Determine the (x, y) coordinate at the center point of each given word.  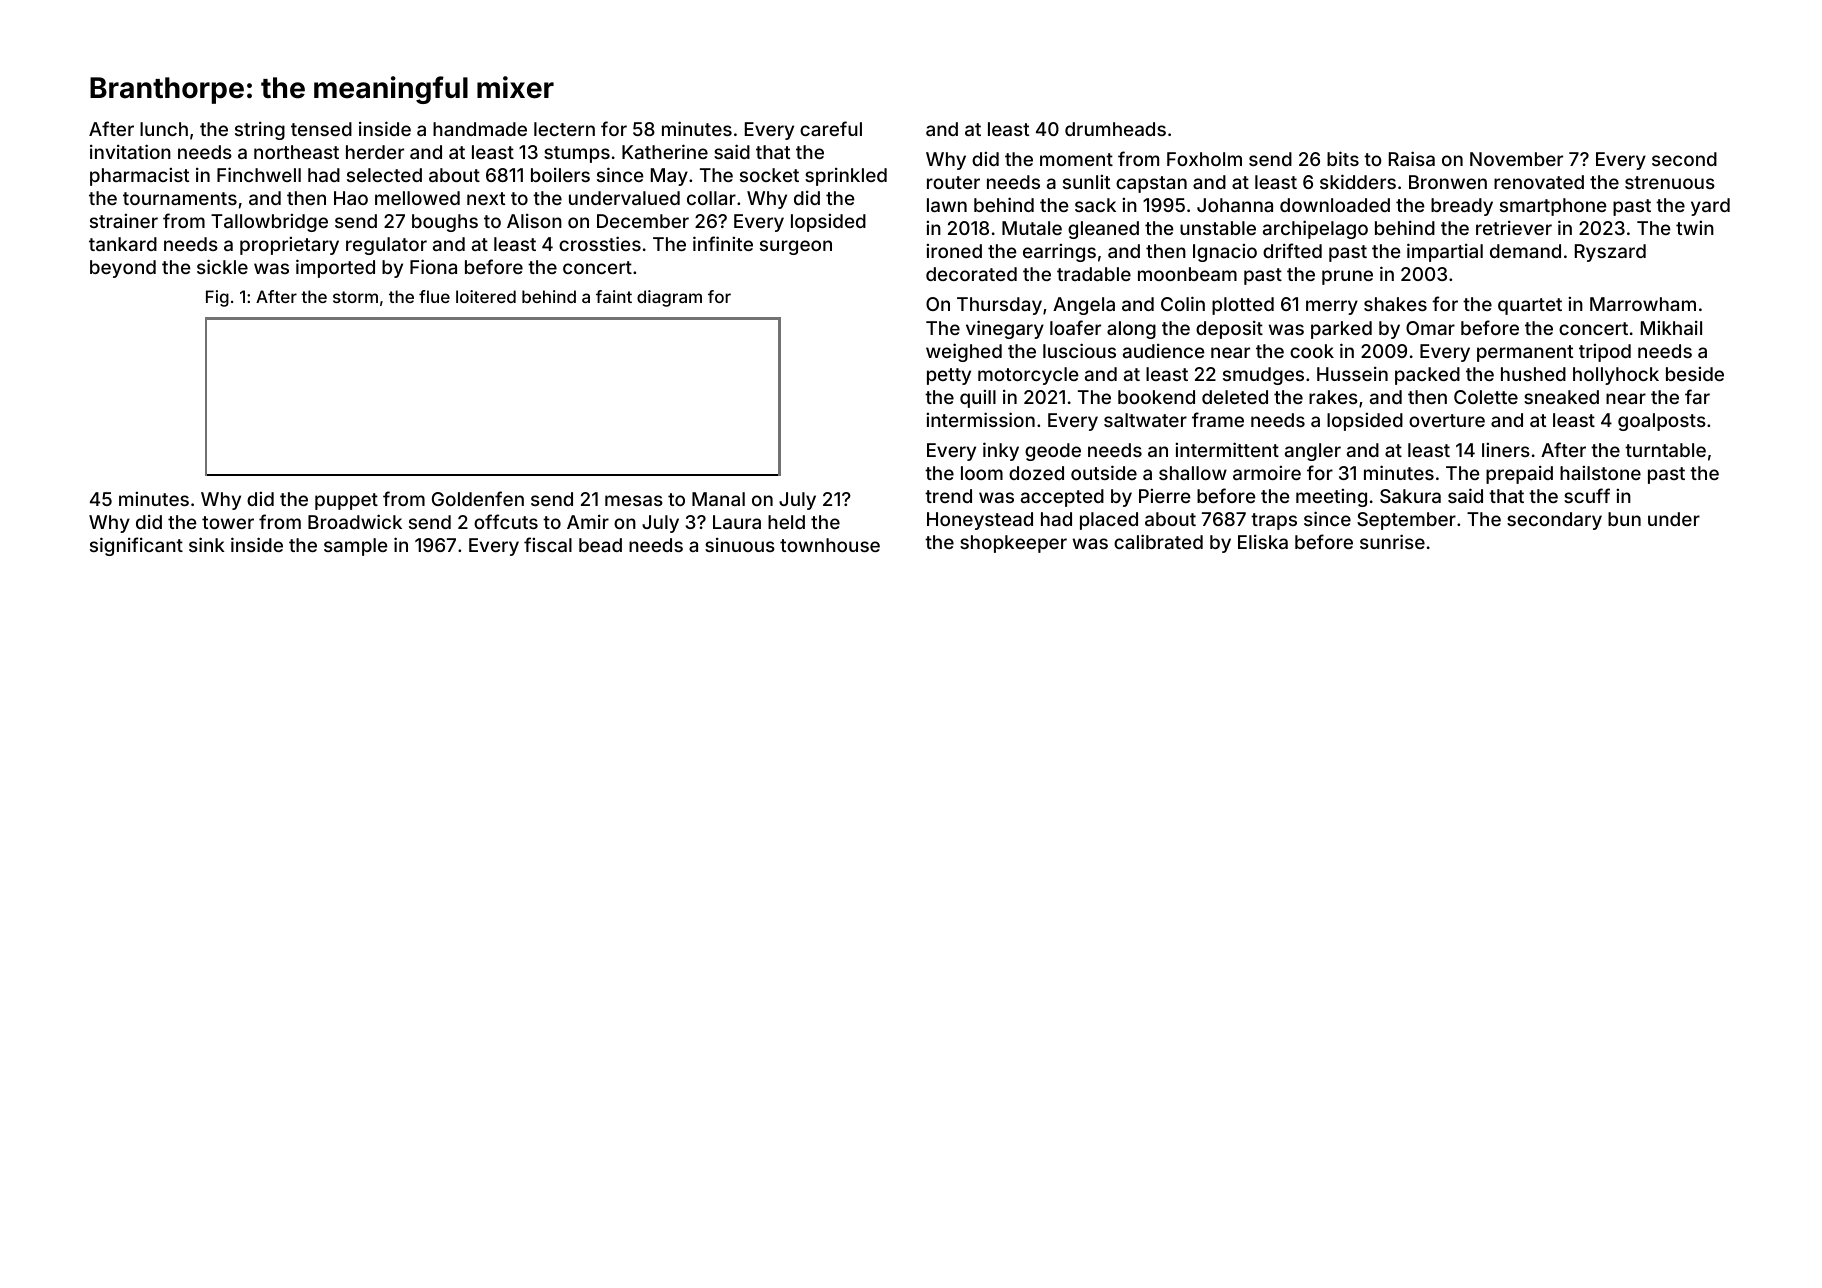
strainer (124, 221)
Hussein (1352, 374)
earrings (1059, 253)
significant (136, 546)
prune (1347, 277)
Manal (718, 499)
